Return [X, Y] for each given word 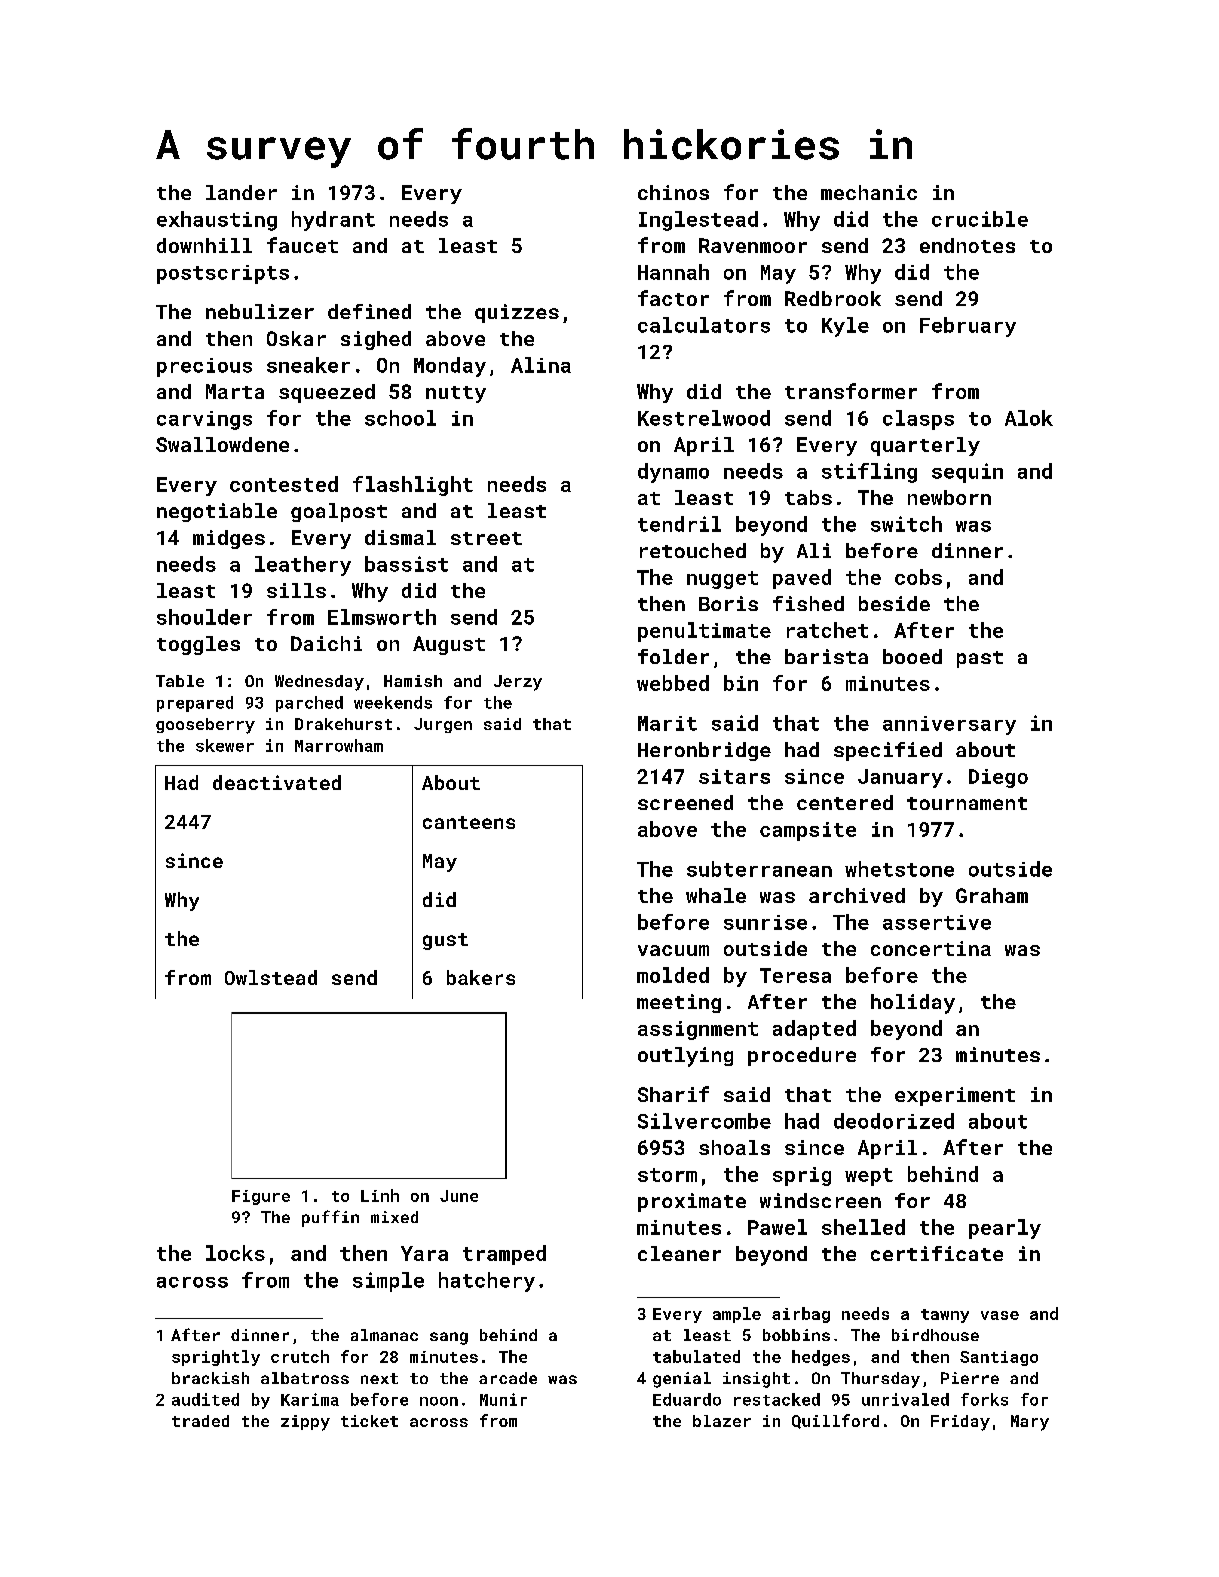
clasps [918, 420]
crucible [980, 219]
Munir [503, 1399]
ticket [369, 1421]
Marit [667, 723]
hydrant [333, 221]
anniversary [949, 725]
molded [673, 975]
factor [673, 298]
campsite [808, 831]
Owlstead [271, 977]
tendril [679, 524]
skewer [225, 745]
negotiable [217, 512]
